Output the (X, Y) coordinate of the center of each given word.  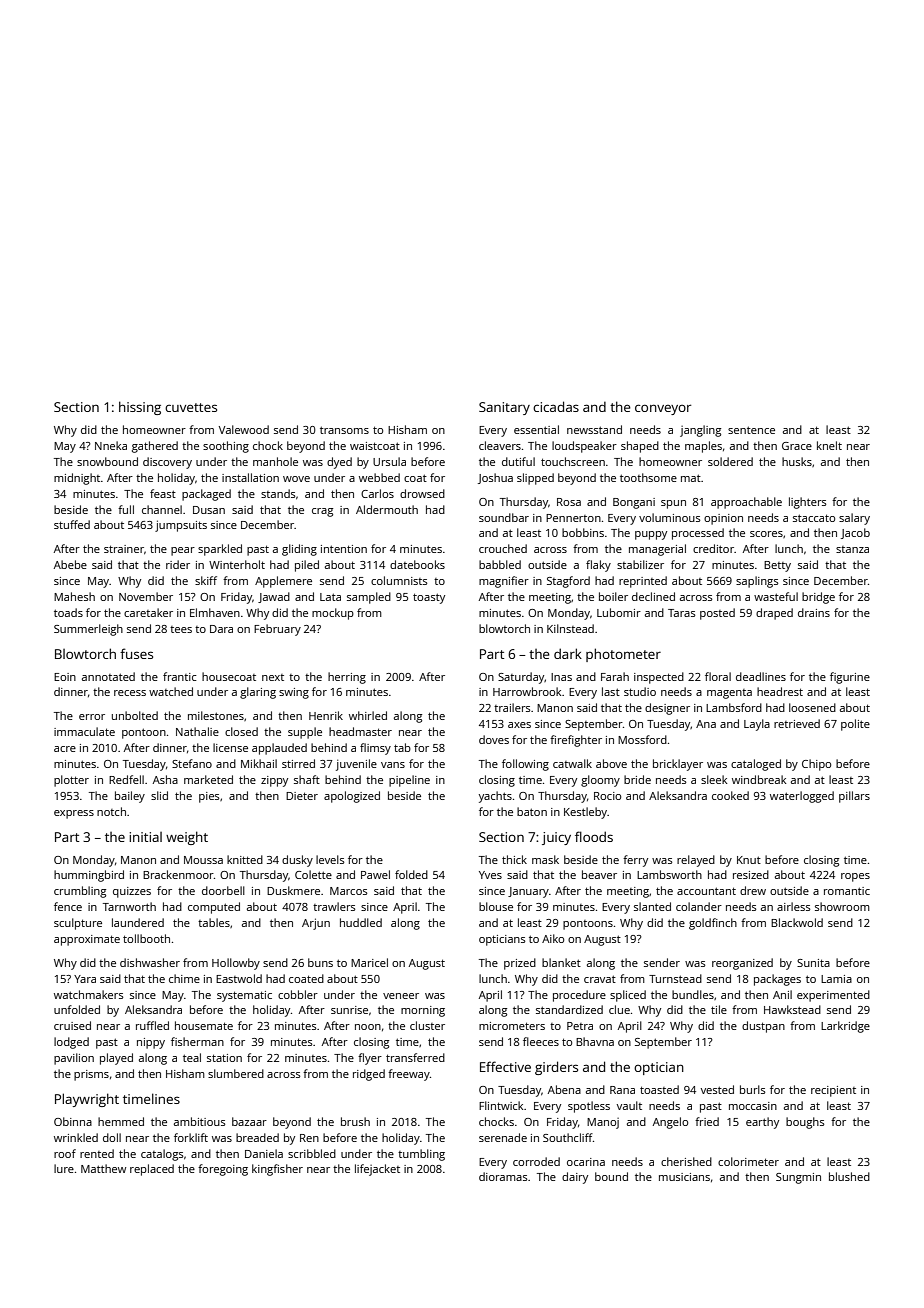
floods (594, 836)
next (273, 677)
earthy (762, 1123)
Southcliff (568, 1137)
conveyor (663, 409)
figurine (850, 678)
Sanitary (504, 408)
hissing (140, 408)
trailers (512, 707)
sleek (714, 779)
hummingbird (89, 876)
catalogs (162, 1155)
